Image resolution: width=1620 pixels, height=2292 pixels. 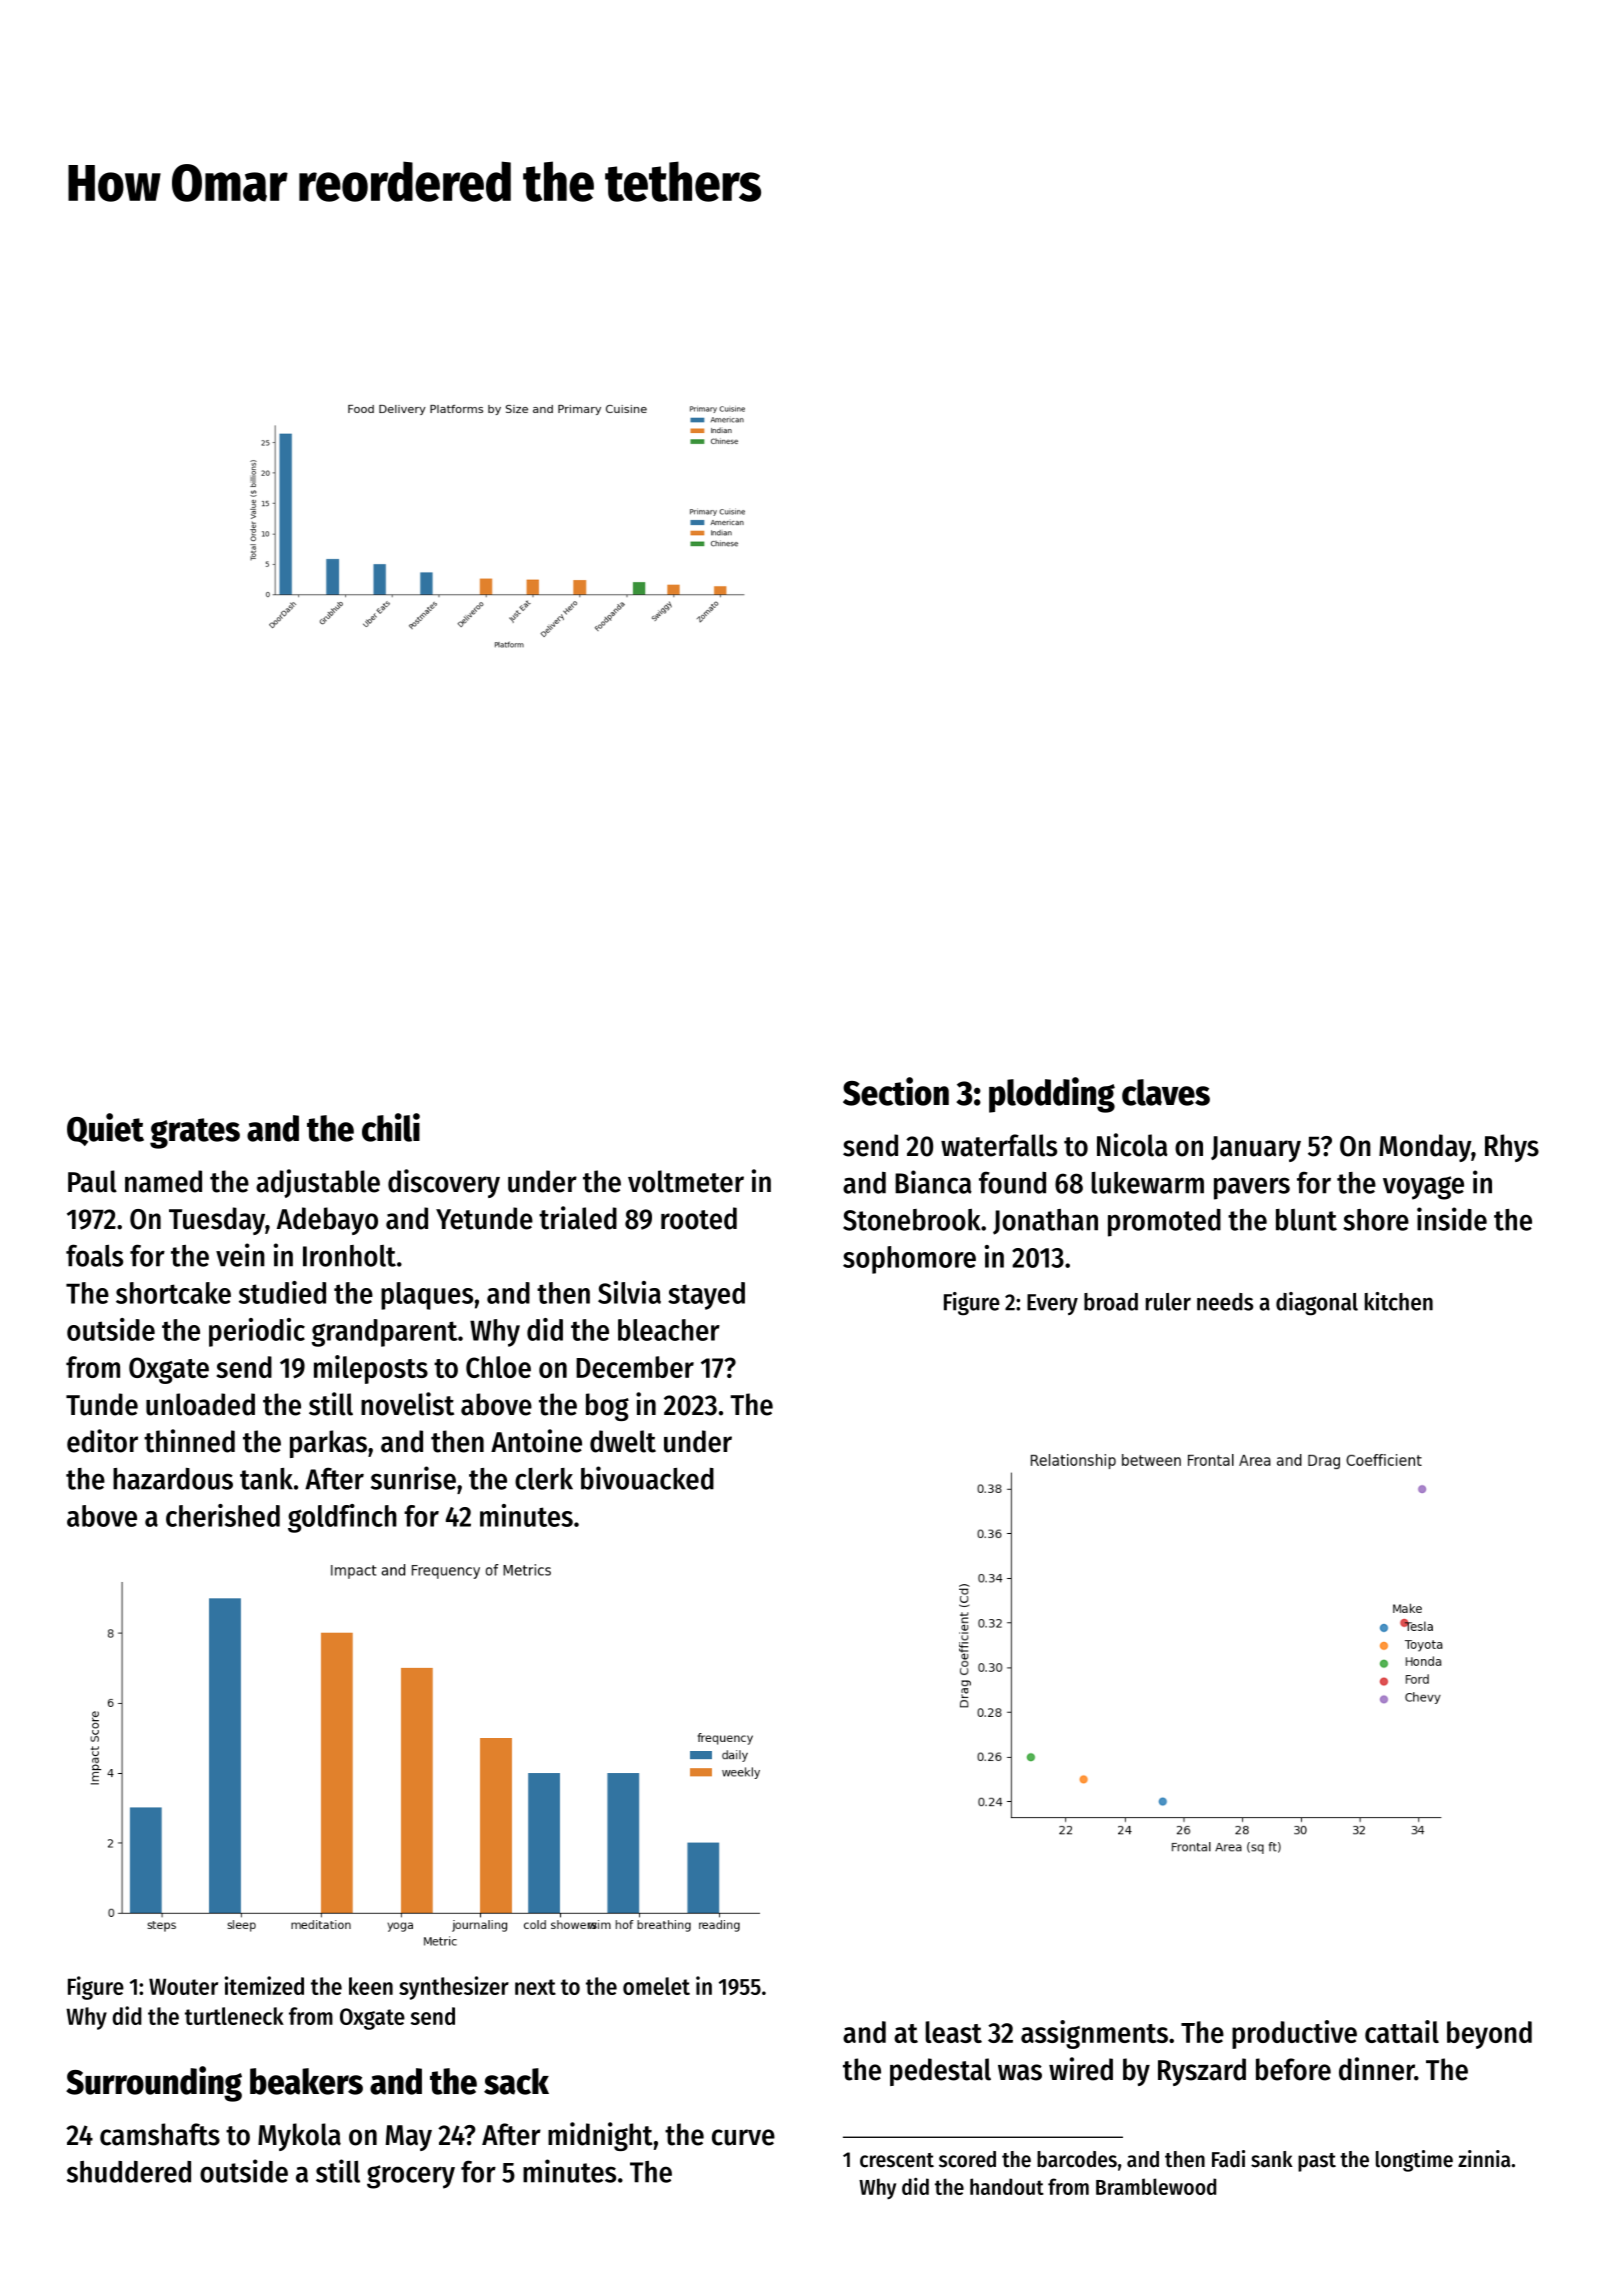 I want to click on Mykola, so click(x=299, y=2137).
